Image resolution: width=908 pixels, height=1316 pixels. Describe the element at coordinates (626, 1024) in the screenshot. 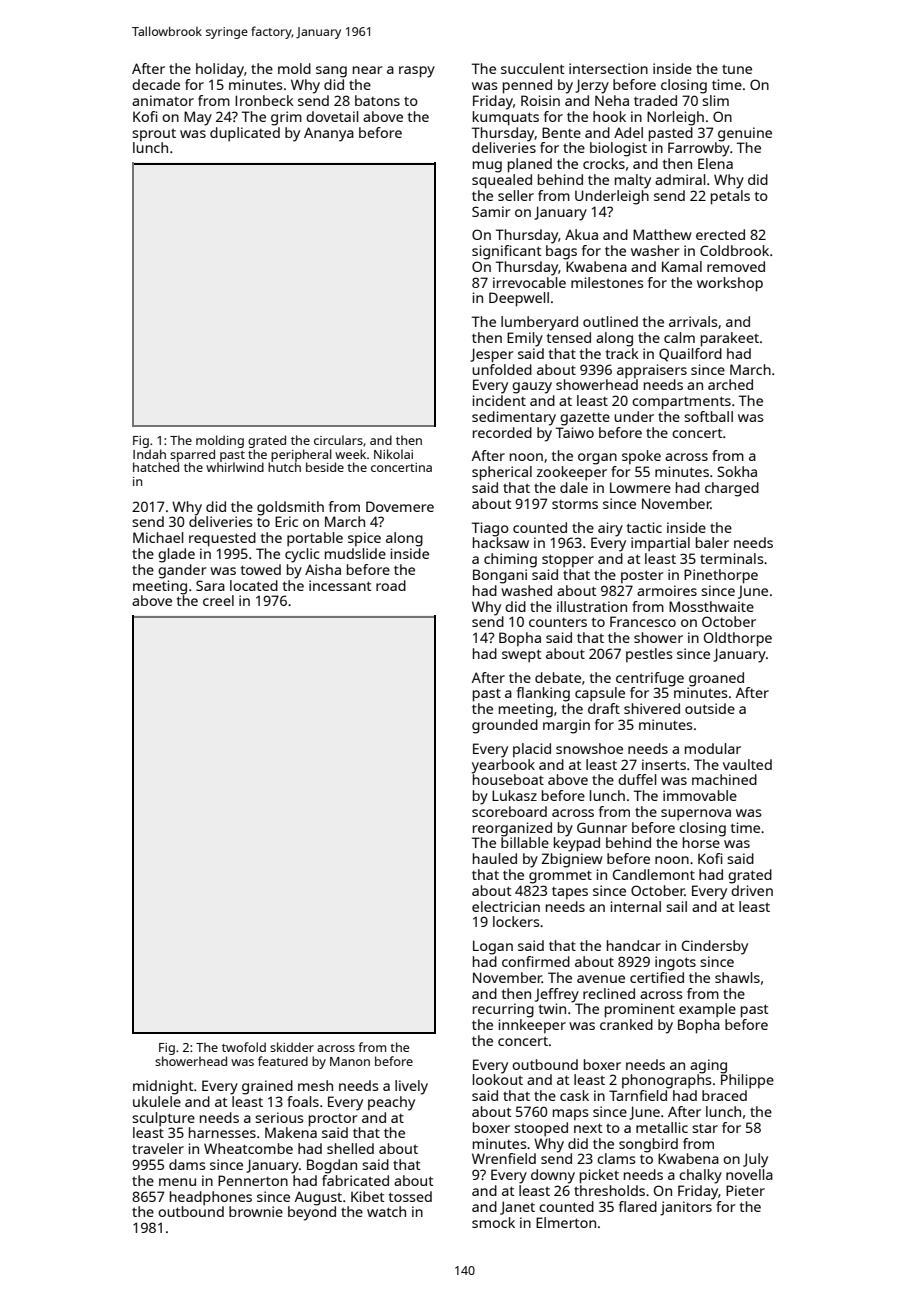

I see `cranked` at that location.
